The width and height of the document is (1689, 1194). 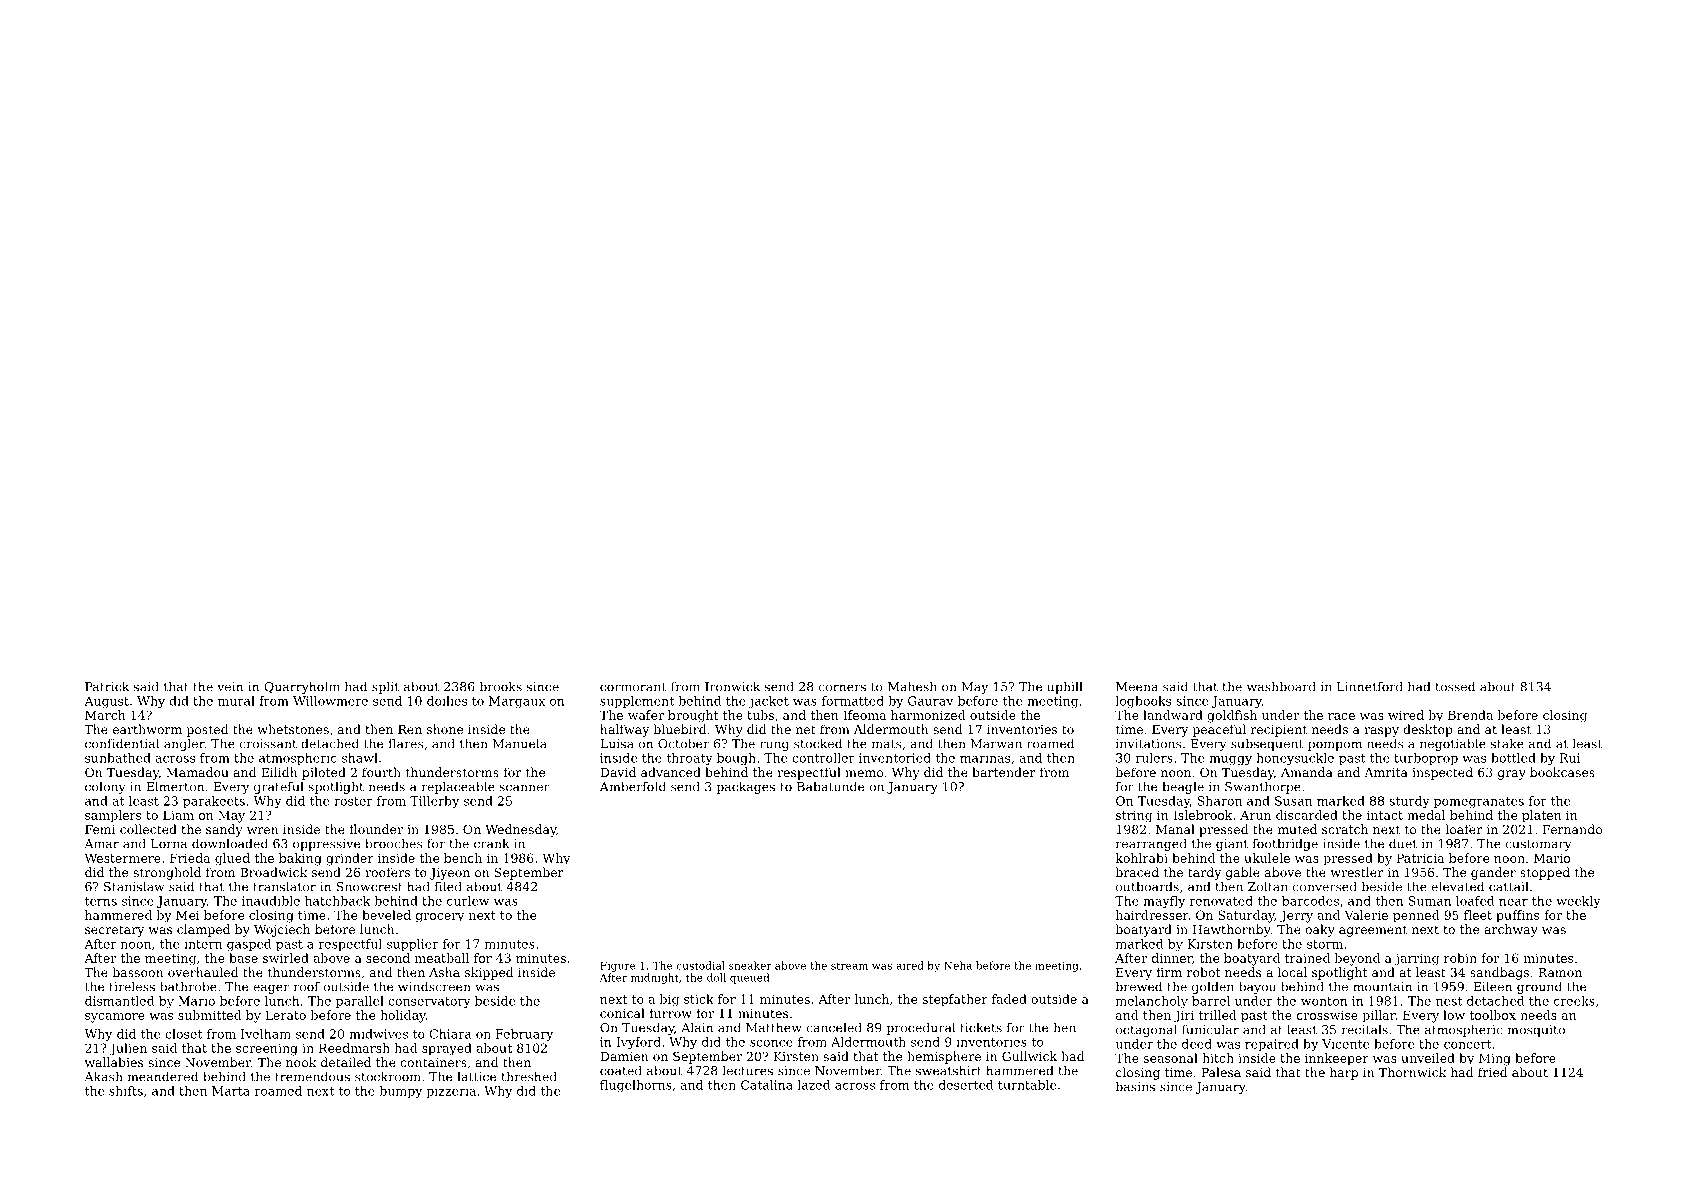 I want to click on Jiyeon, so click(x=450, y=874).
